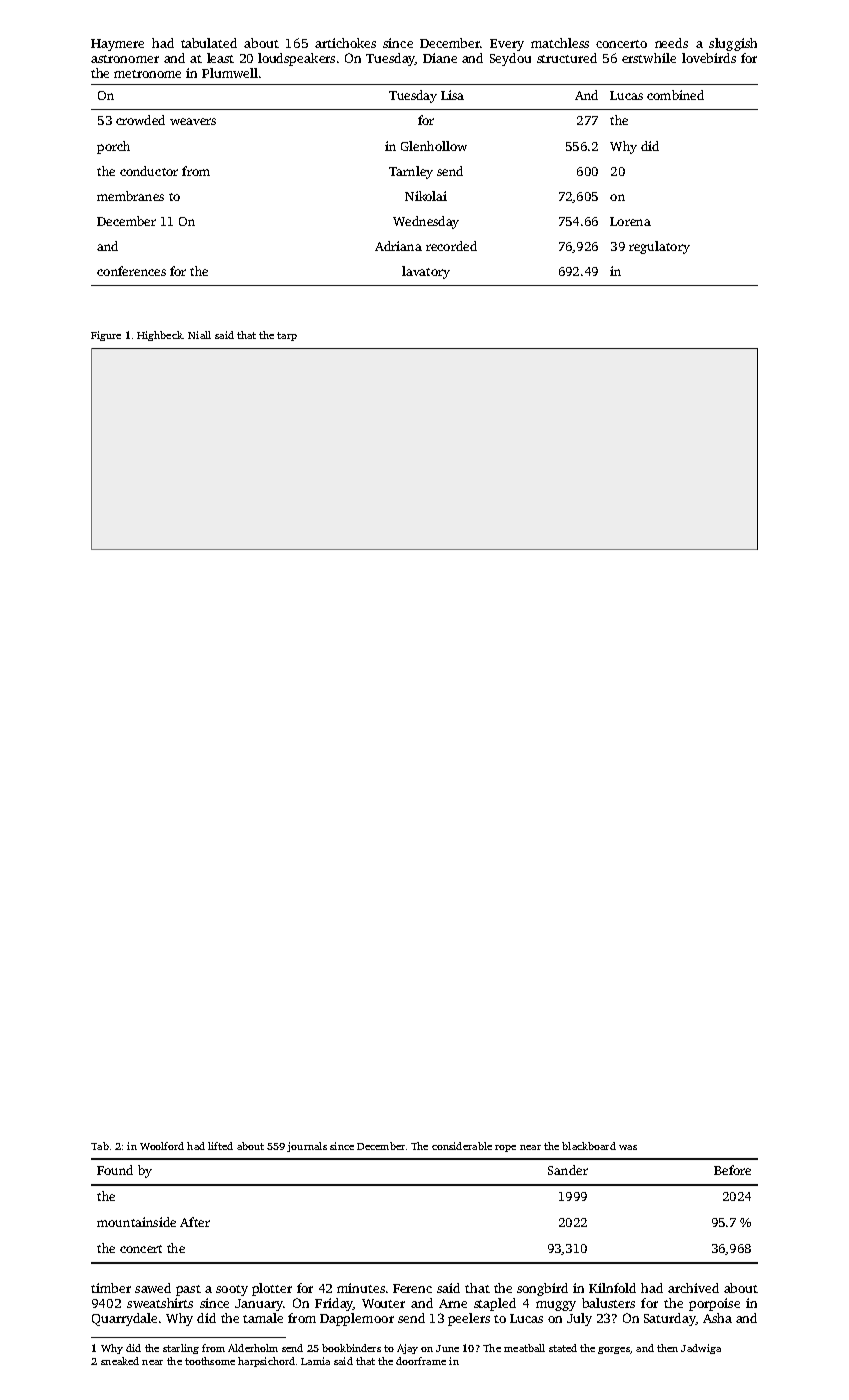 The width and height of the document is (849, 1400). I want to click on sluggish, so click(733, 44).
